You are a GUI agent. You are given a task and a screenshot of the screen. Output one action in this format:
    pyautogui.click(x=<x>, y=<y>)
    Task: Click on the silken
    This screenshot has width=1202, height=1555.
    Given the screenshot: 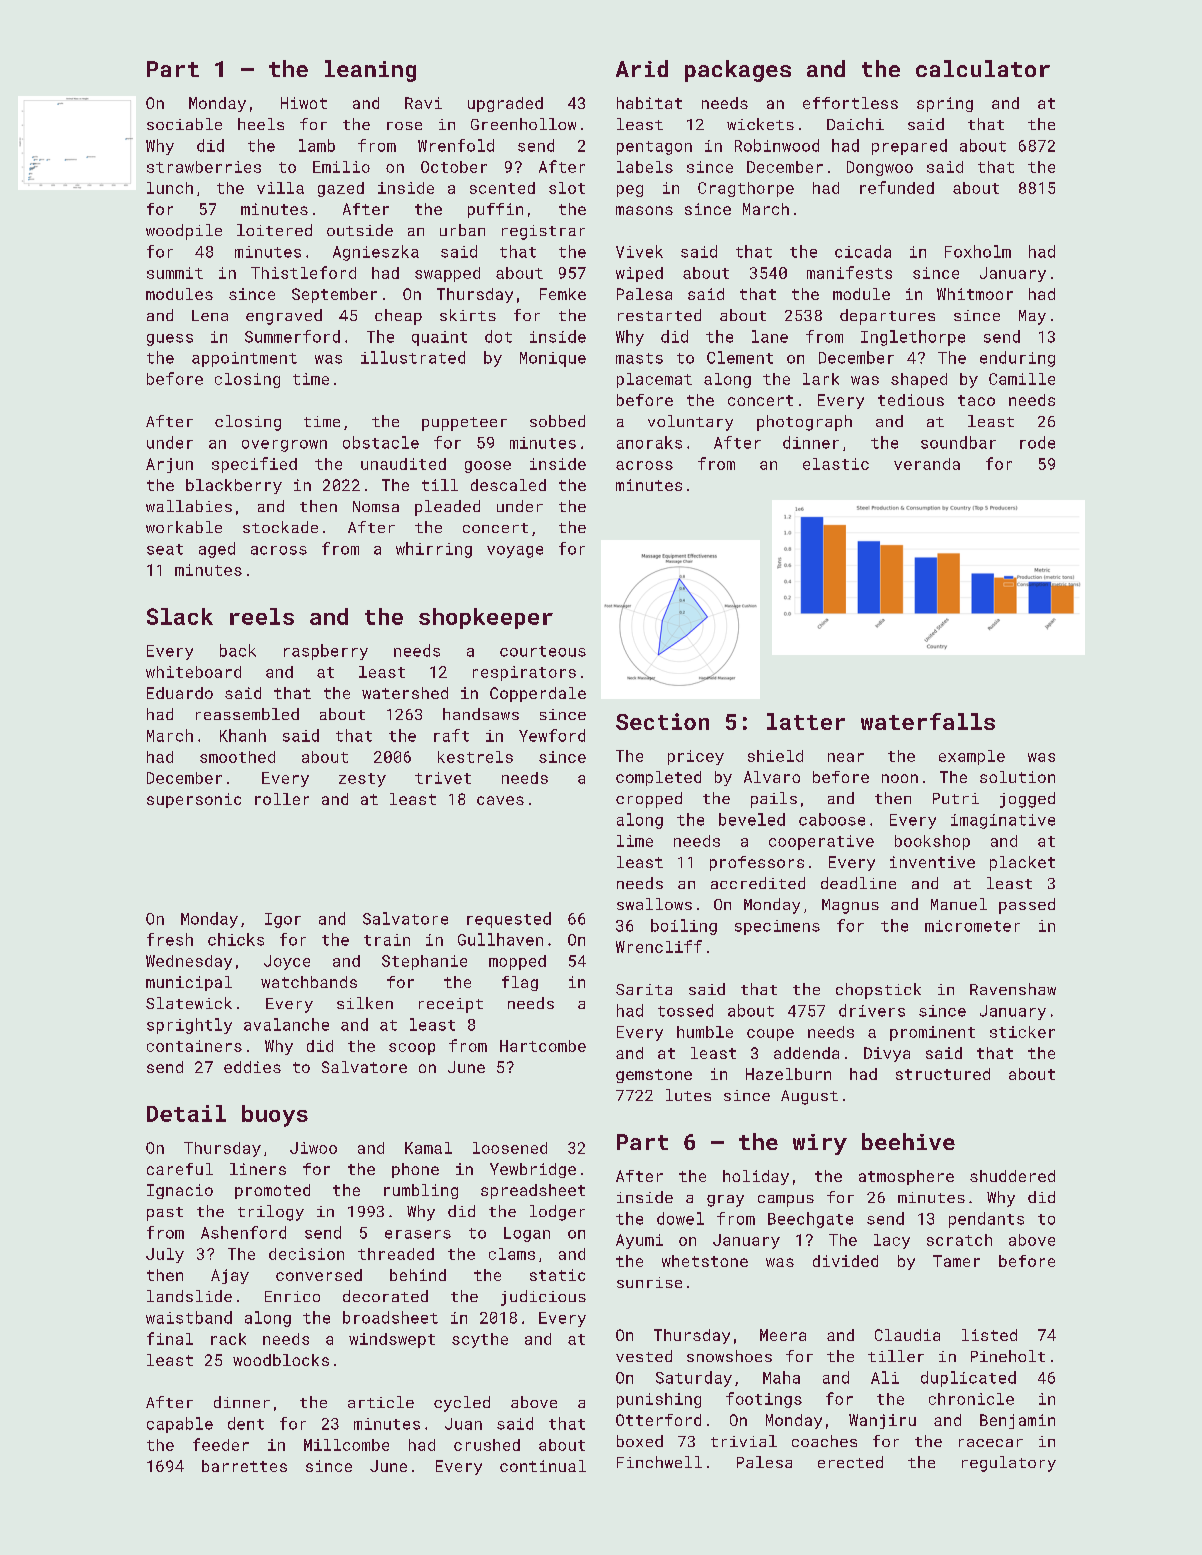 What is the action you would take?
    pyautogui.click(x=365, y=1003)
